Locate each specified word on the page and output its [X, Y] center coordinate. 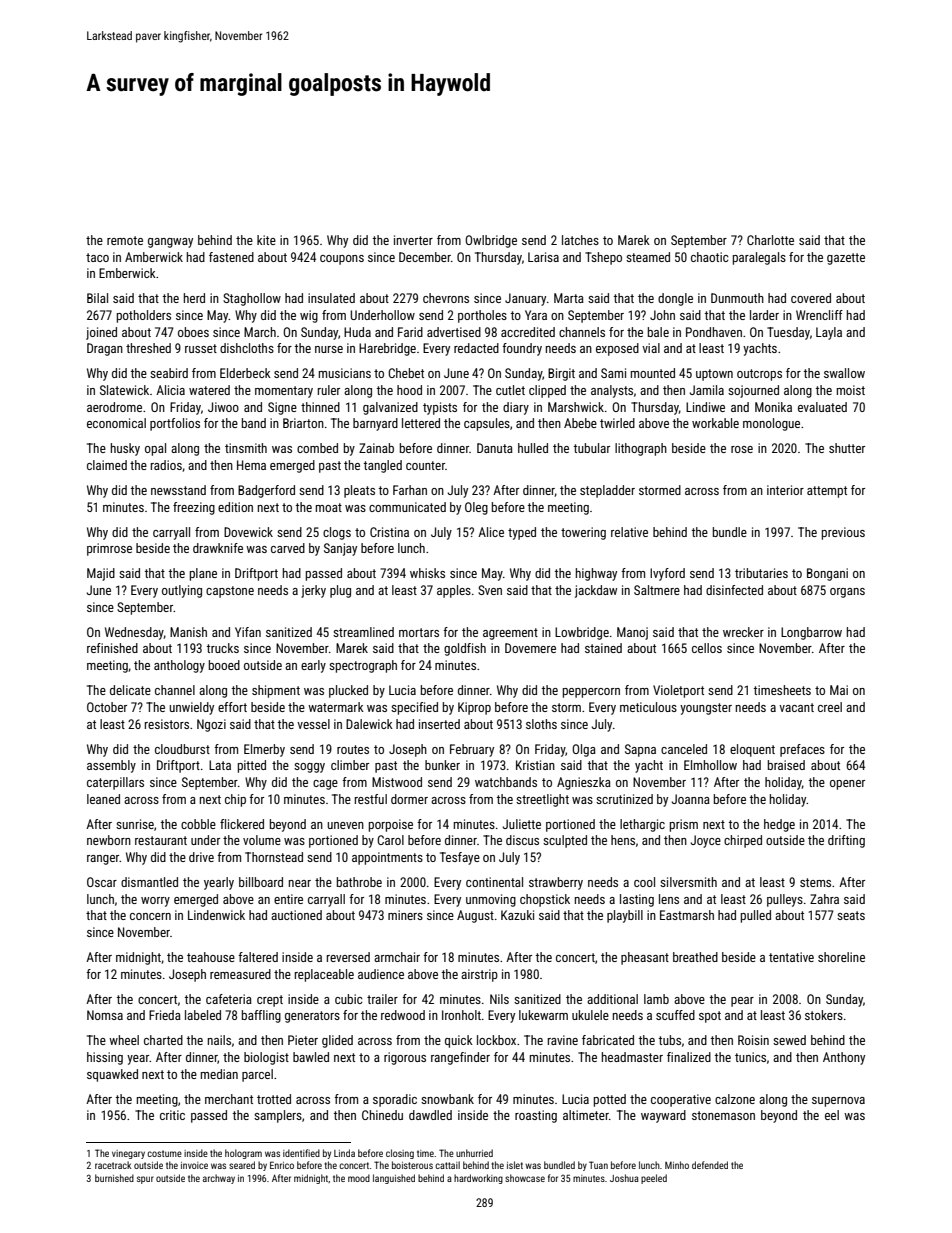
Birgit [561, 374]
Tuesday [788, 333]
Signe [282, 408]
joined [101, 333]
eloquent [752, 750]
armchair [397, 957]
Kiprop [474, 708]
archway [219, 1179]
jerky [313, 591]
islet [515, 1165]
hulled [533, 448]
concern [150, 916]
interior [785, 490]
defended [710, 1165]
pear [742, 1002]
